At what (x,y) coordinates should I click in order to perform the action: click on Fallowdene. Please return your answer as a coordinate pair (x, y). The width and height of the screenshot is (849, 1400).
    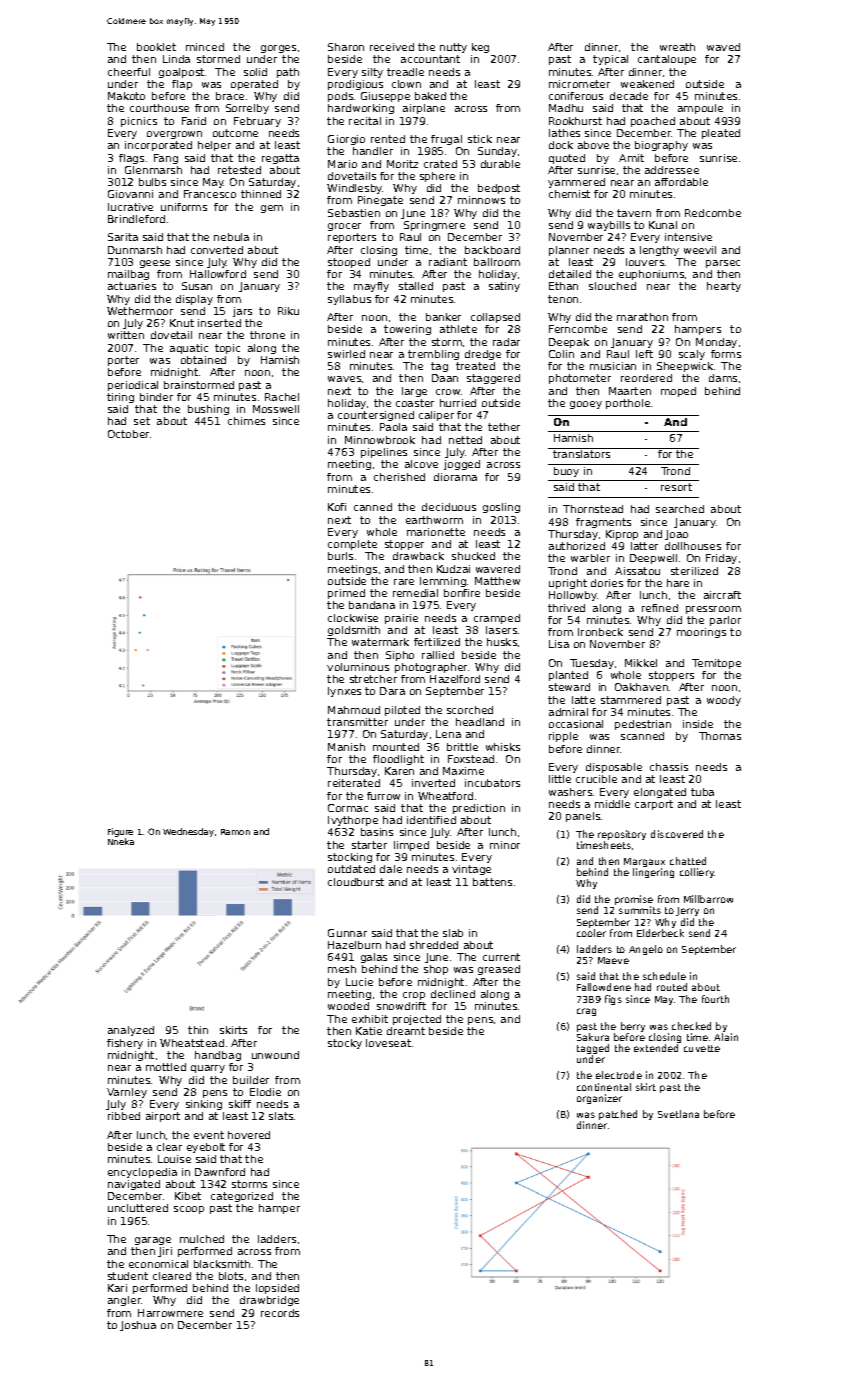
    Looking at the image, I should click on (604, 987).
